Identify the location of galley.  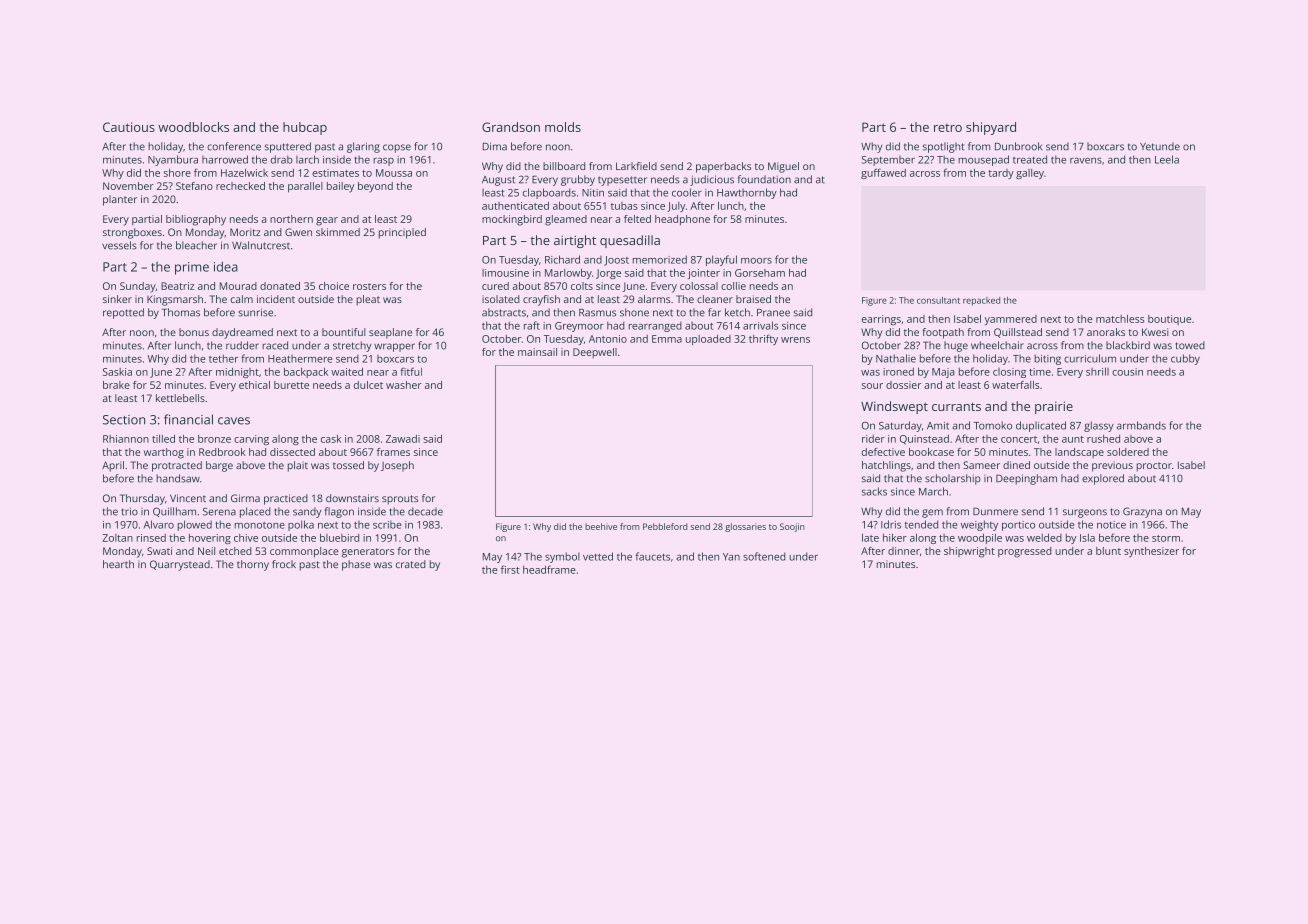
(1030, 174).
